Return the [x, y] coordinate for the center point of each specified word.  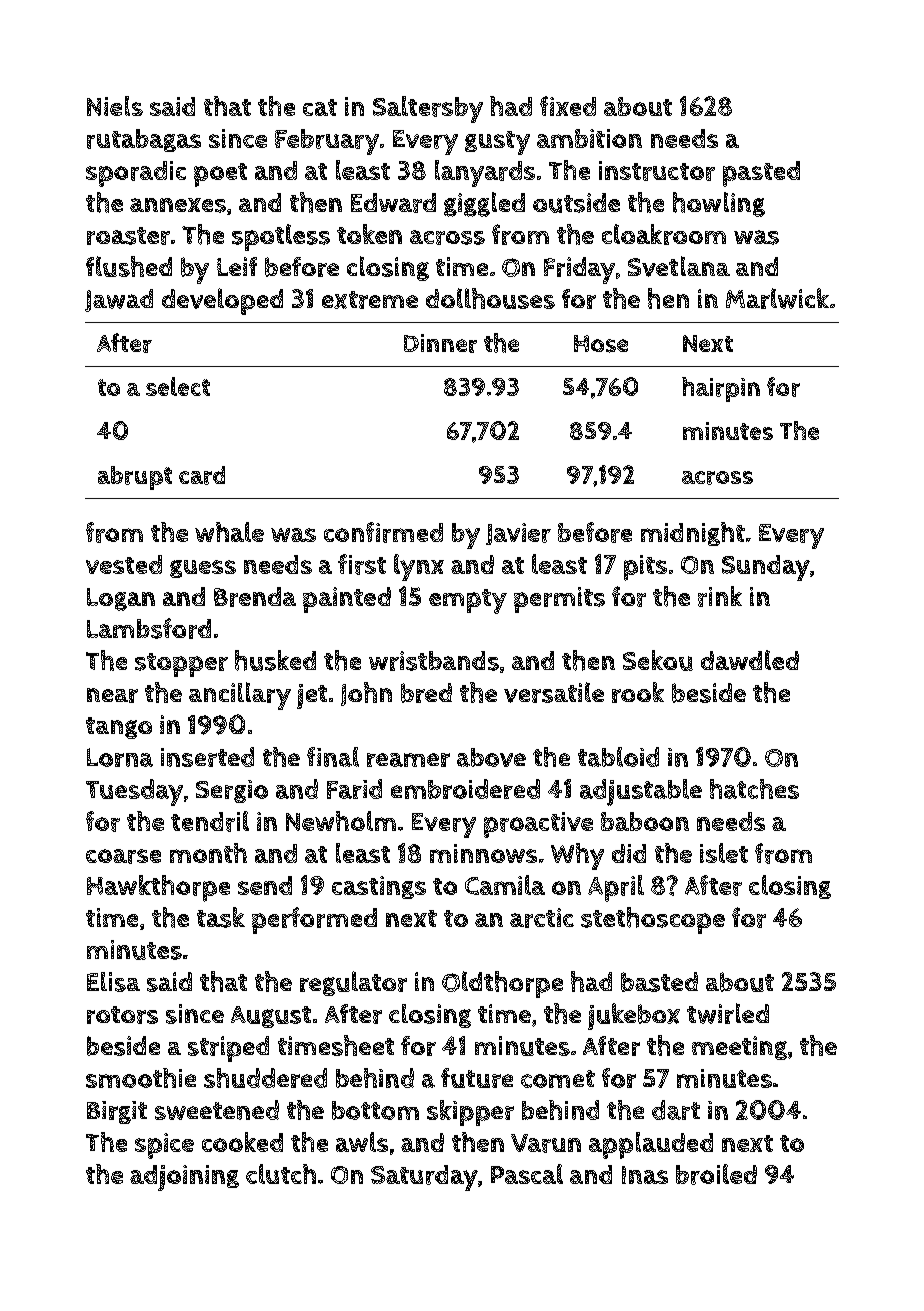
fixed [568, 106]
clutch [281, 1174]
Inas [645, 1175]
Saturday [424, 1178]
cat [320, 107]
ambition [589, 138]
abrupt [135, 478]
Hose [601, 344]
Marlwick [777, 298]
